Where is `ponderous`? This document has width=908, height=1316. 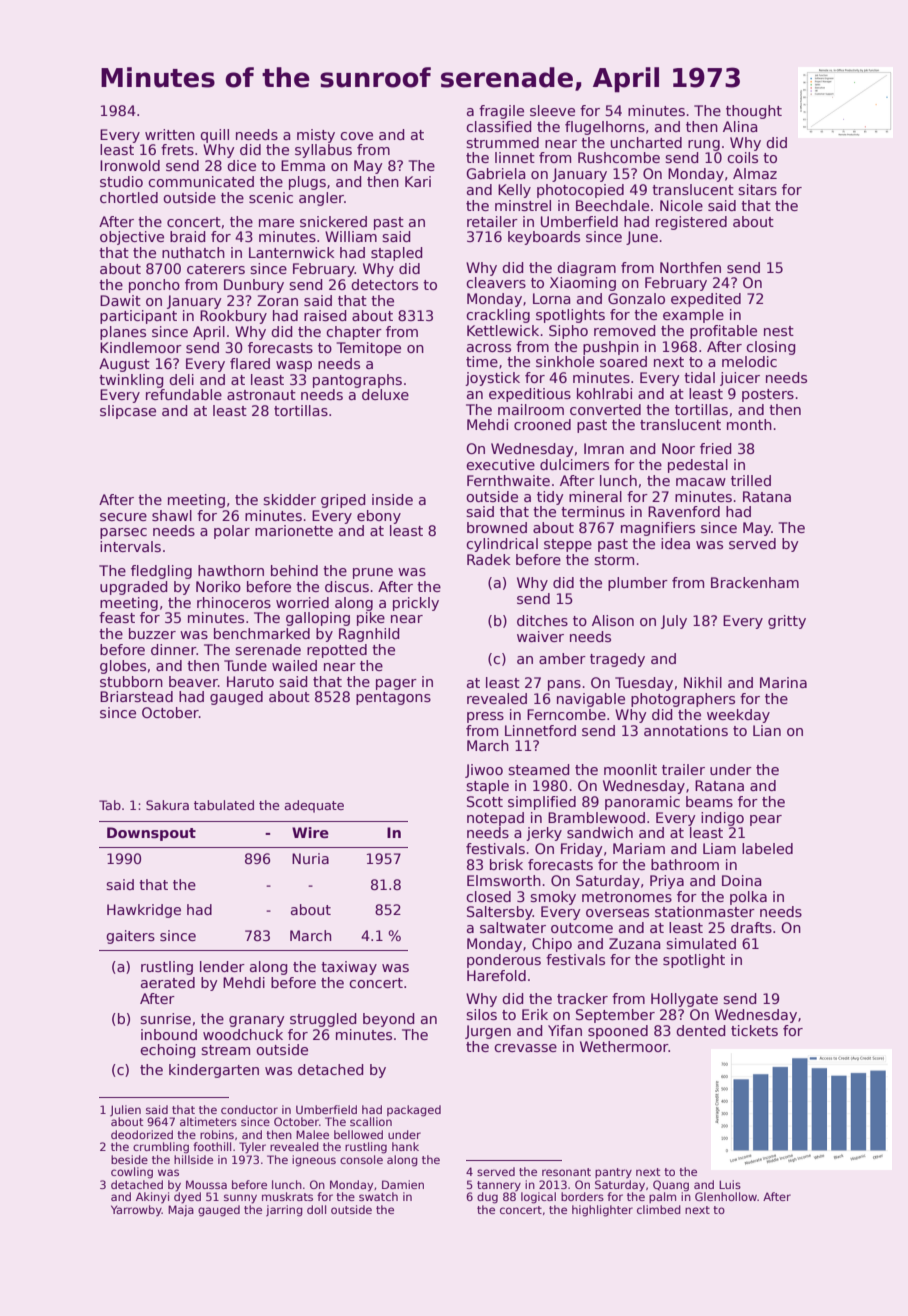 ponderous is located at coordinates (504, 961).
